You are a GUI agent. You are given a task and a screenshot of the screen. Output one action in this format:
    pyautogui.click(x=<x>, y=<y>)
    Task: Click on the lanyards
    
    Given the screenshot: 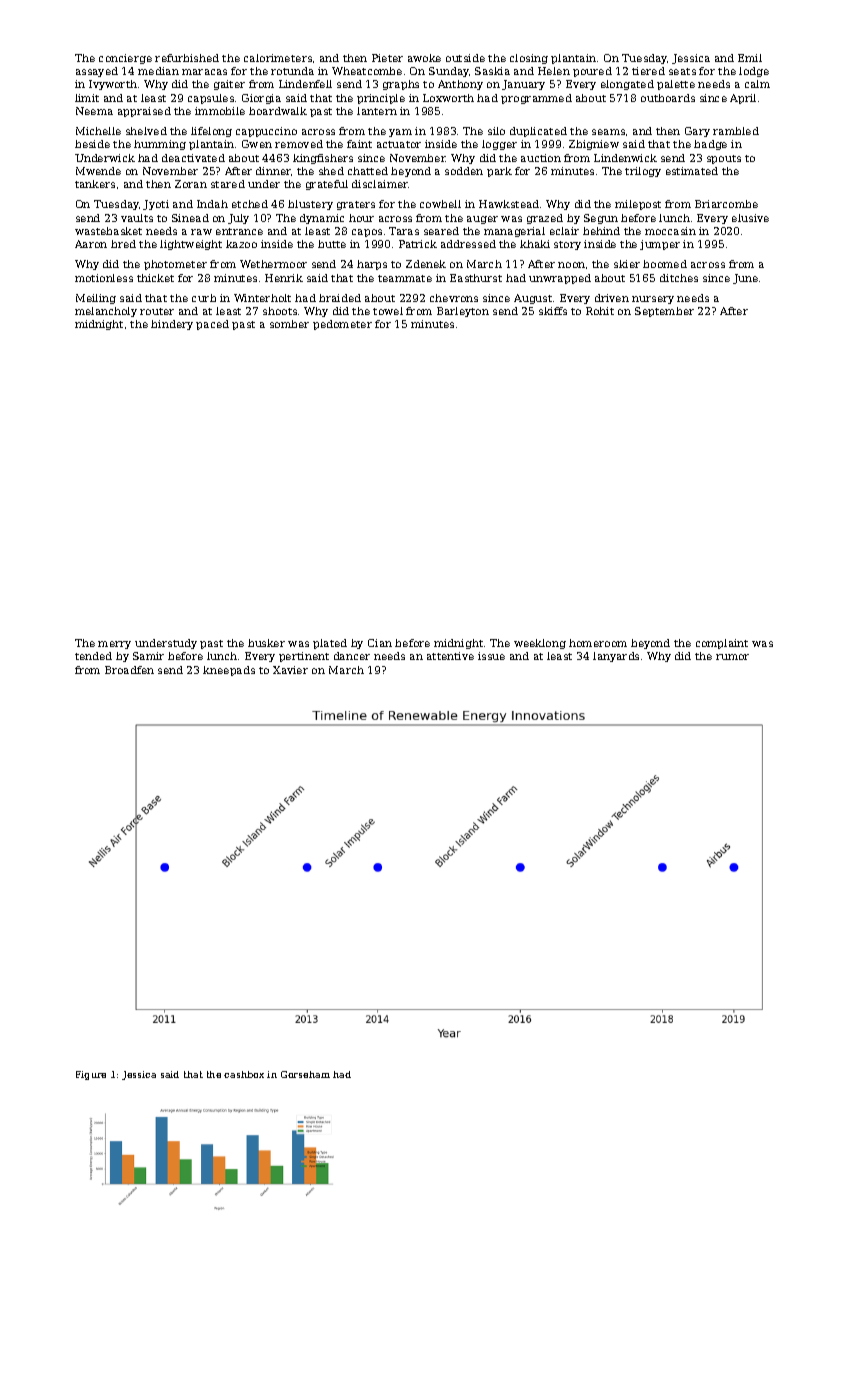 What is the action you would take?
    pyautogui.click(x=616, y=657)
